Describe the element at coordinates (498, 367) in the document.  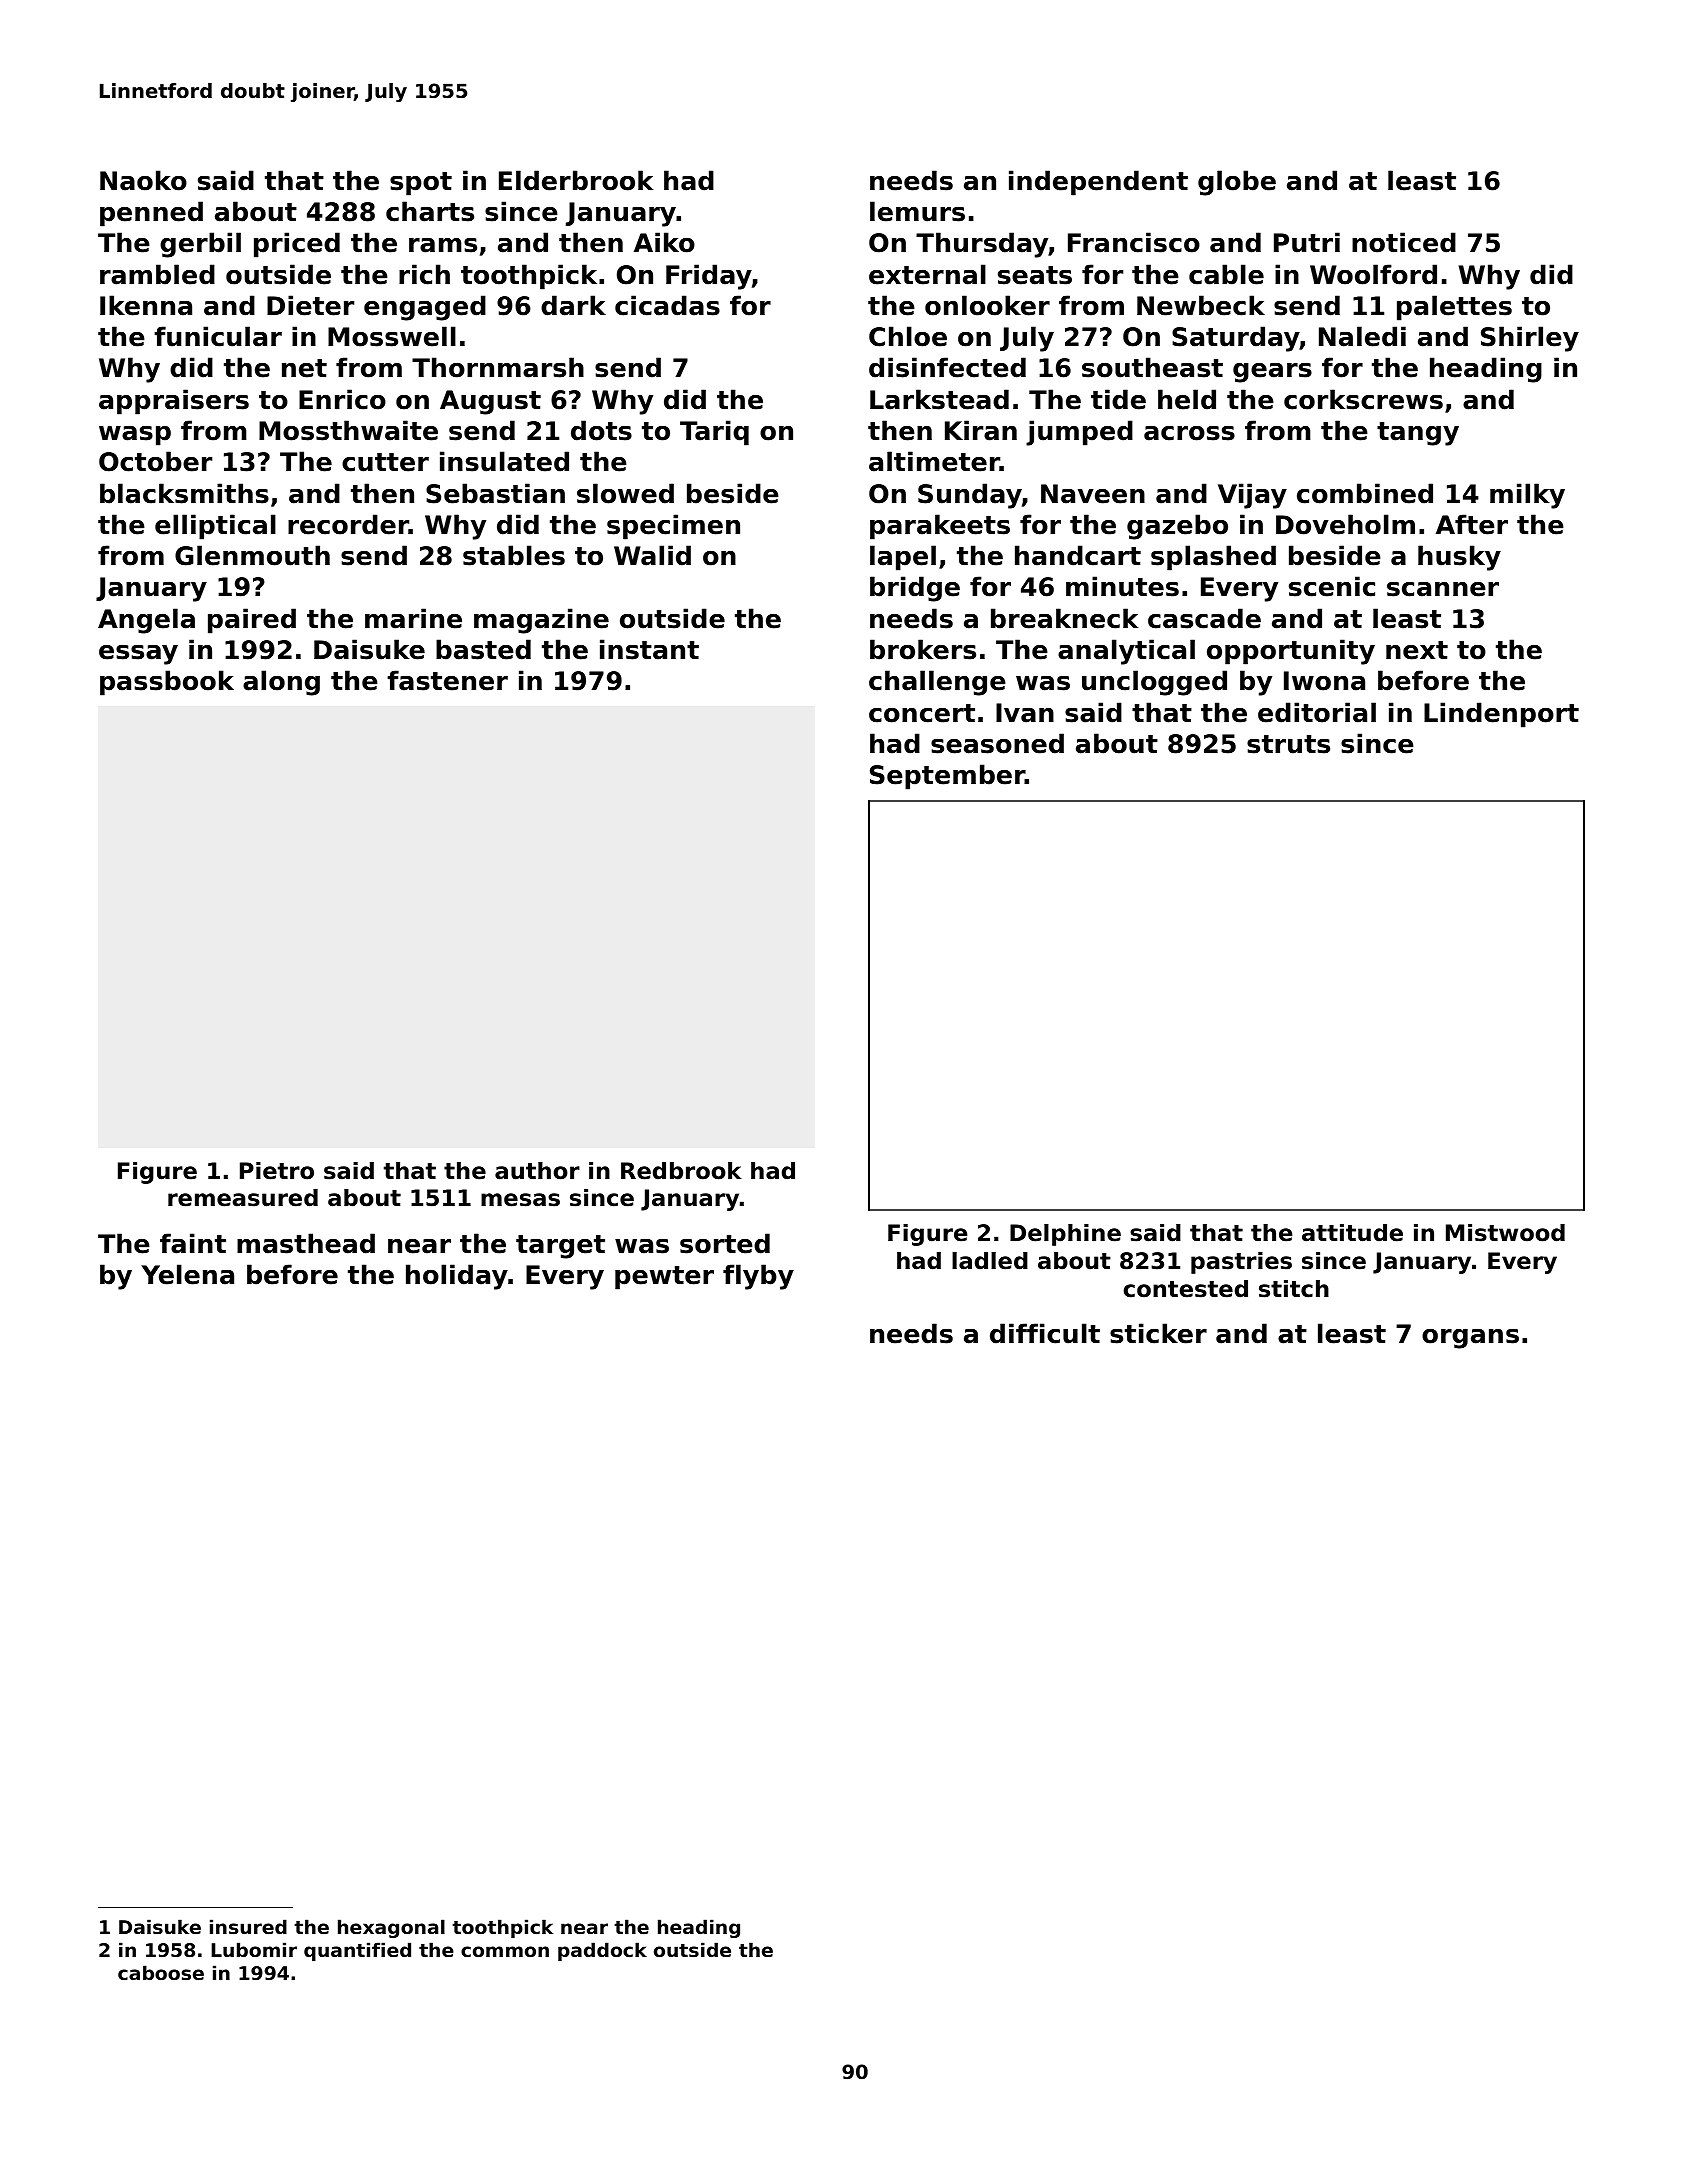
I see `Thornmarsh` at that location.
